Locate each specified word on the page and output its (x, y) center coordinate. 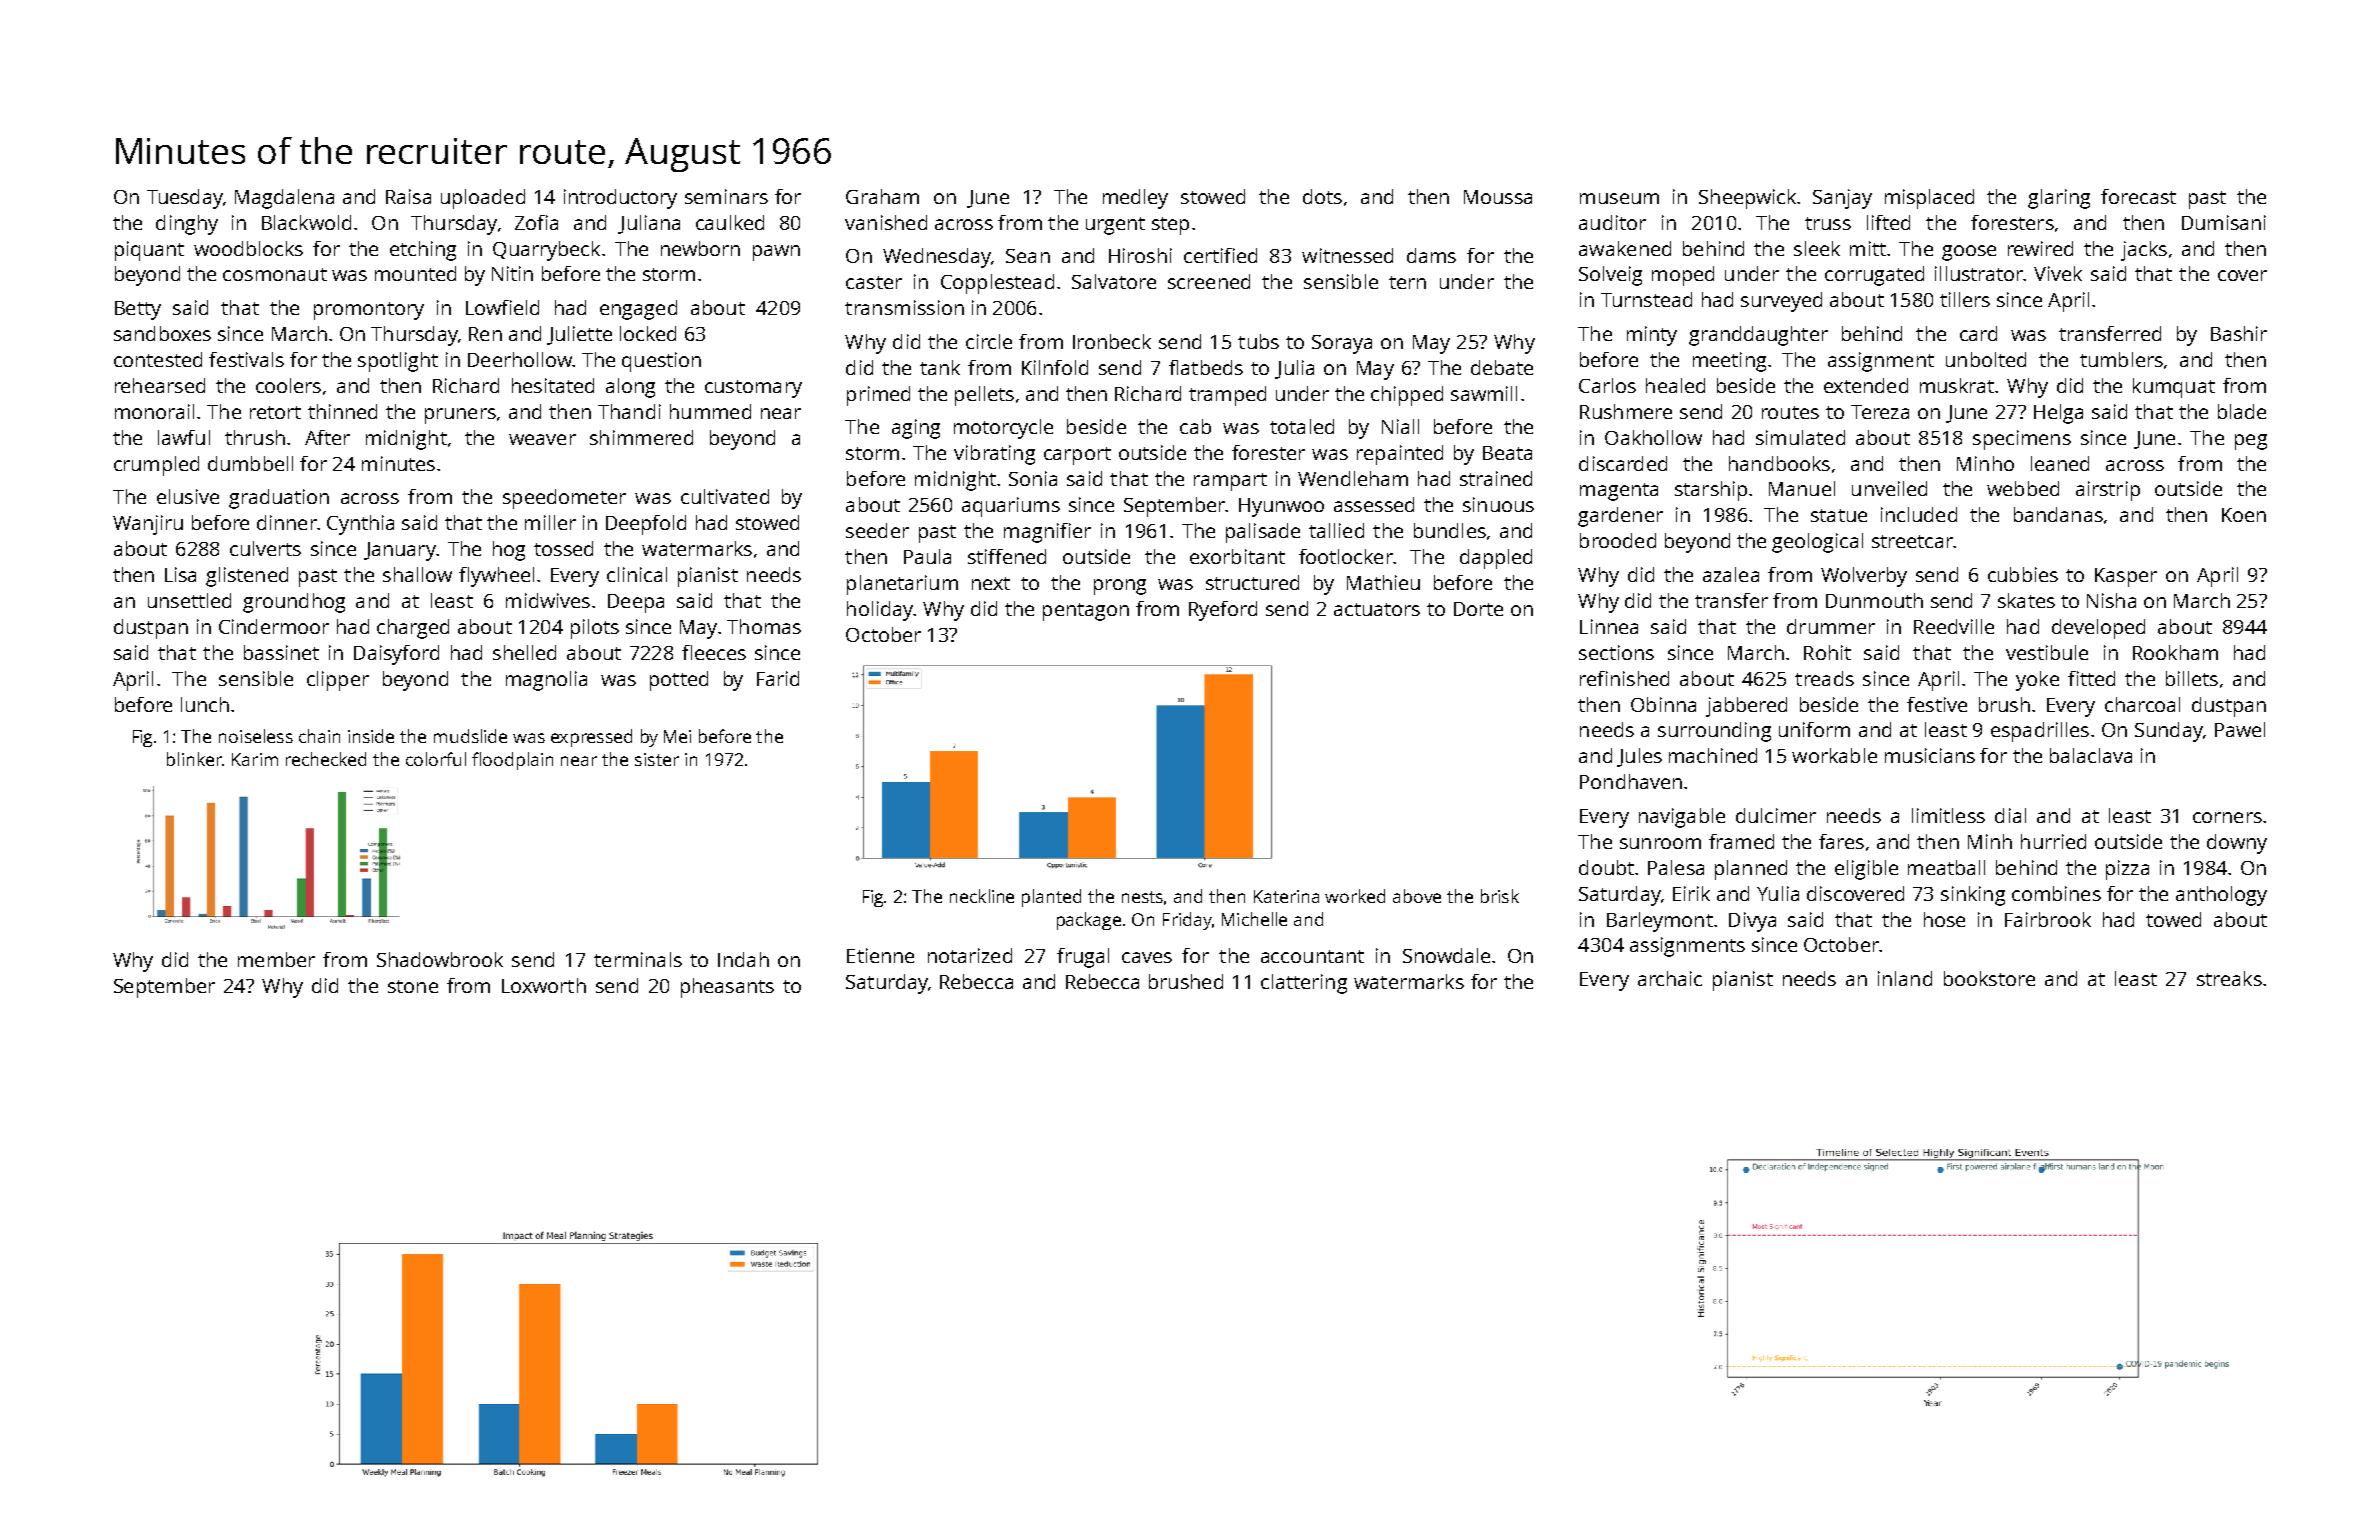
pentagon (1086, 612)
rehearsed (160, 385)
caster (874, 282)
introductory (620, 199)
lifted (1888, 222)
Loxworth (544, 985)
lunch (205, 704)
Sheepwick (1747, 199)
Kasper (2126, 577)
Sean (1028, 256)
